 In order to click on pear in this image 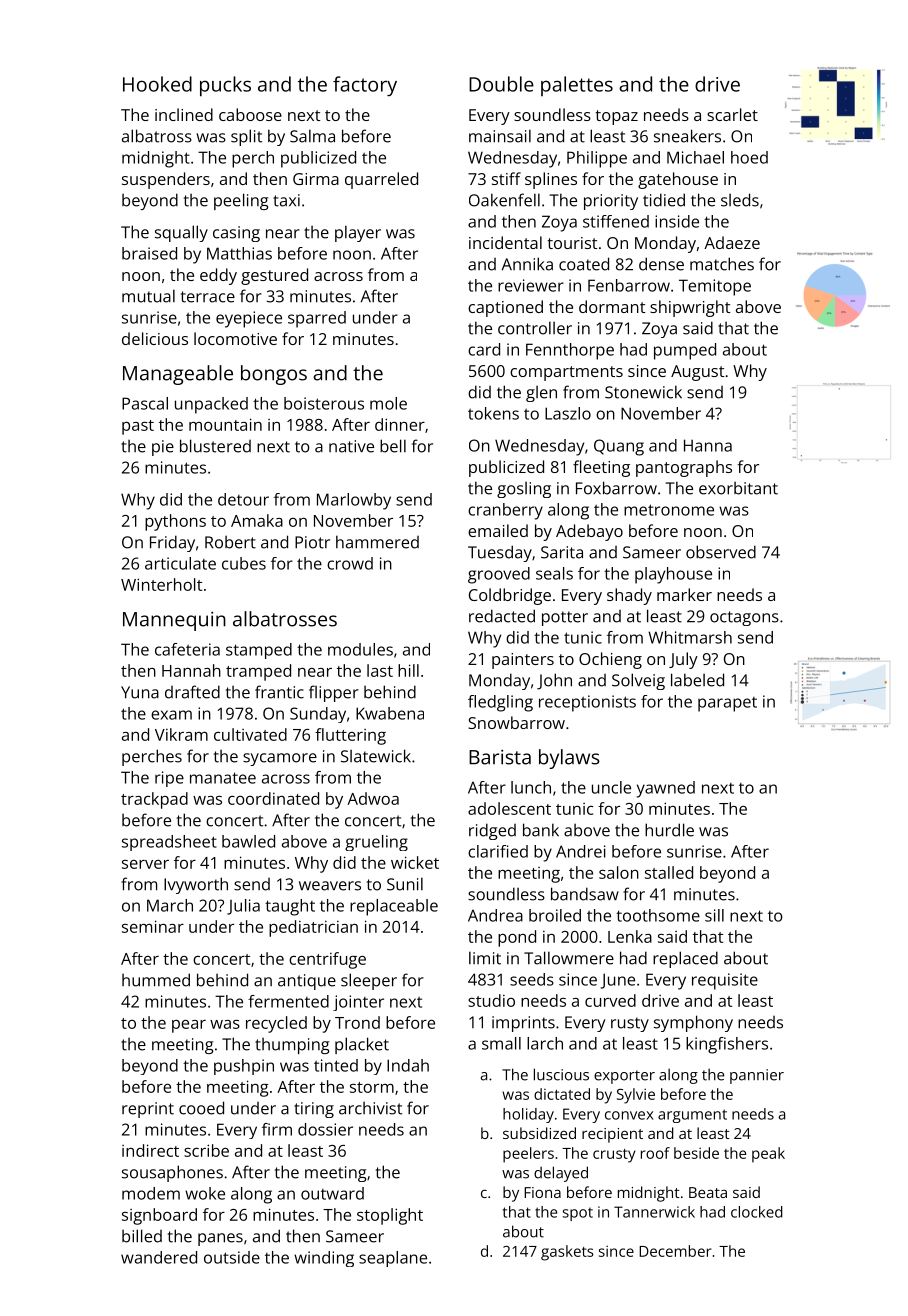, I will do `click(189, 1026)`.
